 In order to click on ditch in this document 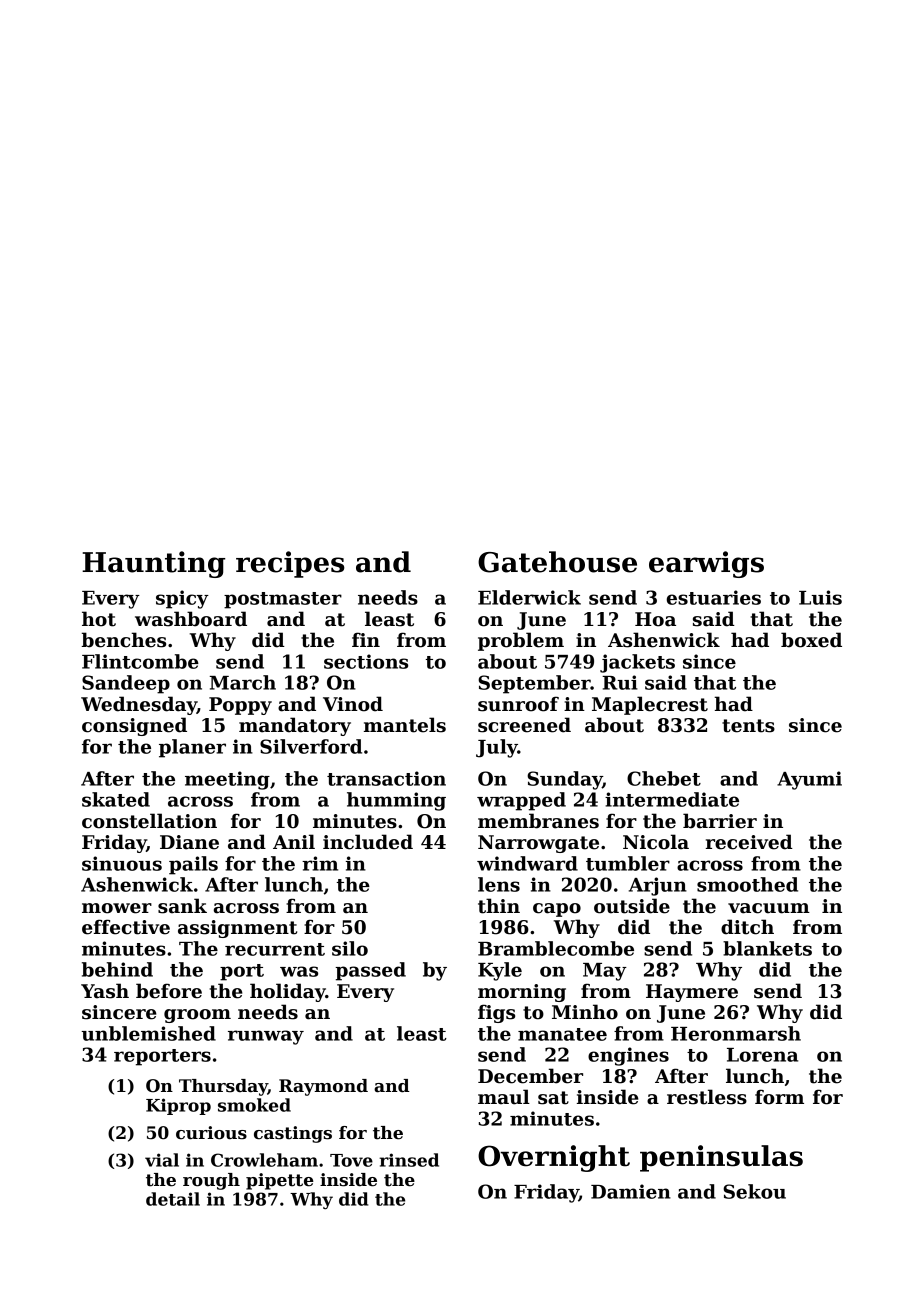, I will do `click(747, 927)`.
